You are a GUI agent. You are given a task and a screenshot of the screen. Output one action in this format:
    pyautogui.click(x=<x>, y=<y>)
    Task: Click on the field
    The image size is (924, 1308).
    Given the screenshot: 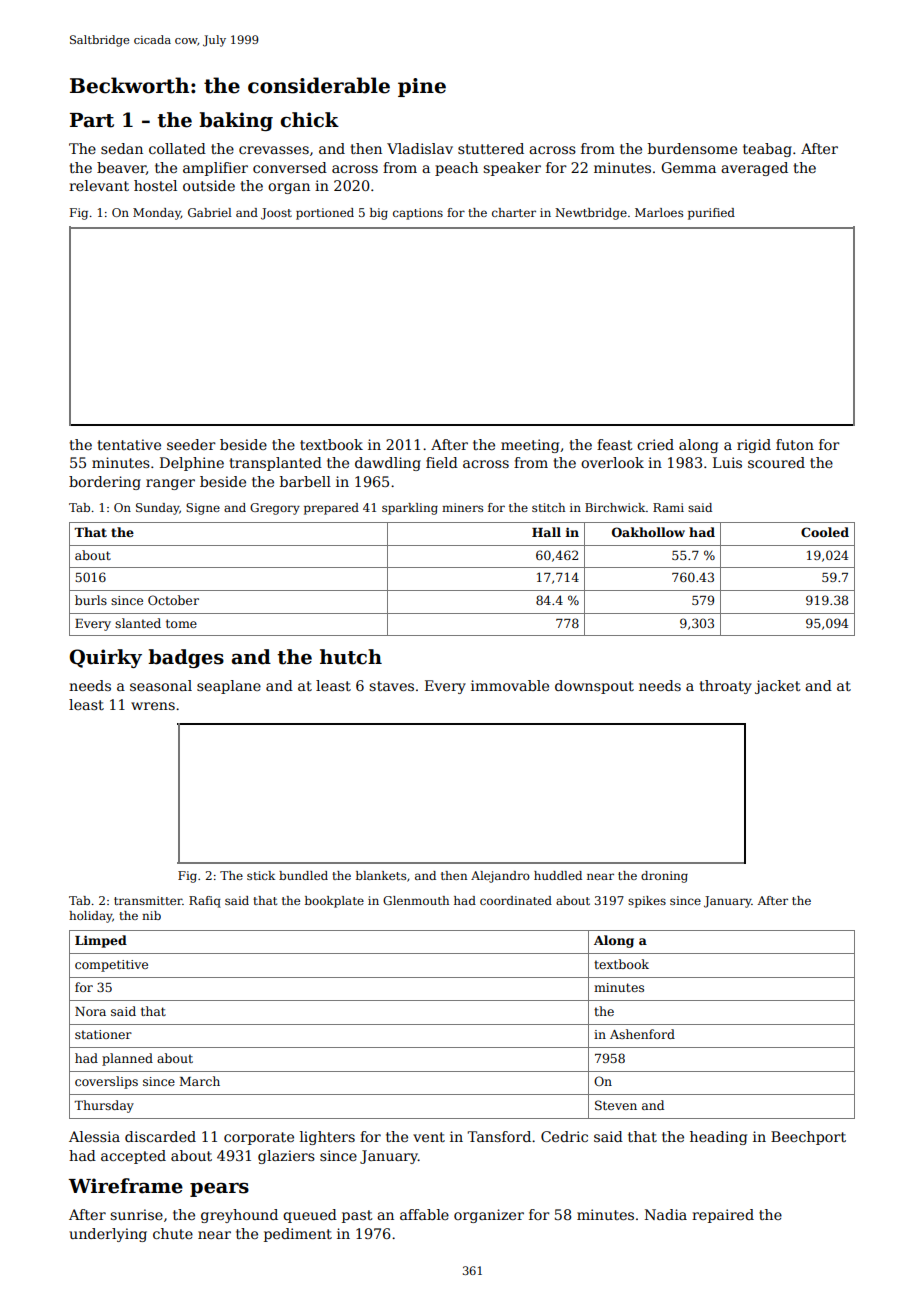 What is the action you would take?
    pyautogui.click(x=442, y=462)
